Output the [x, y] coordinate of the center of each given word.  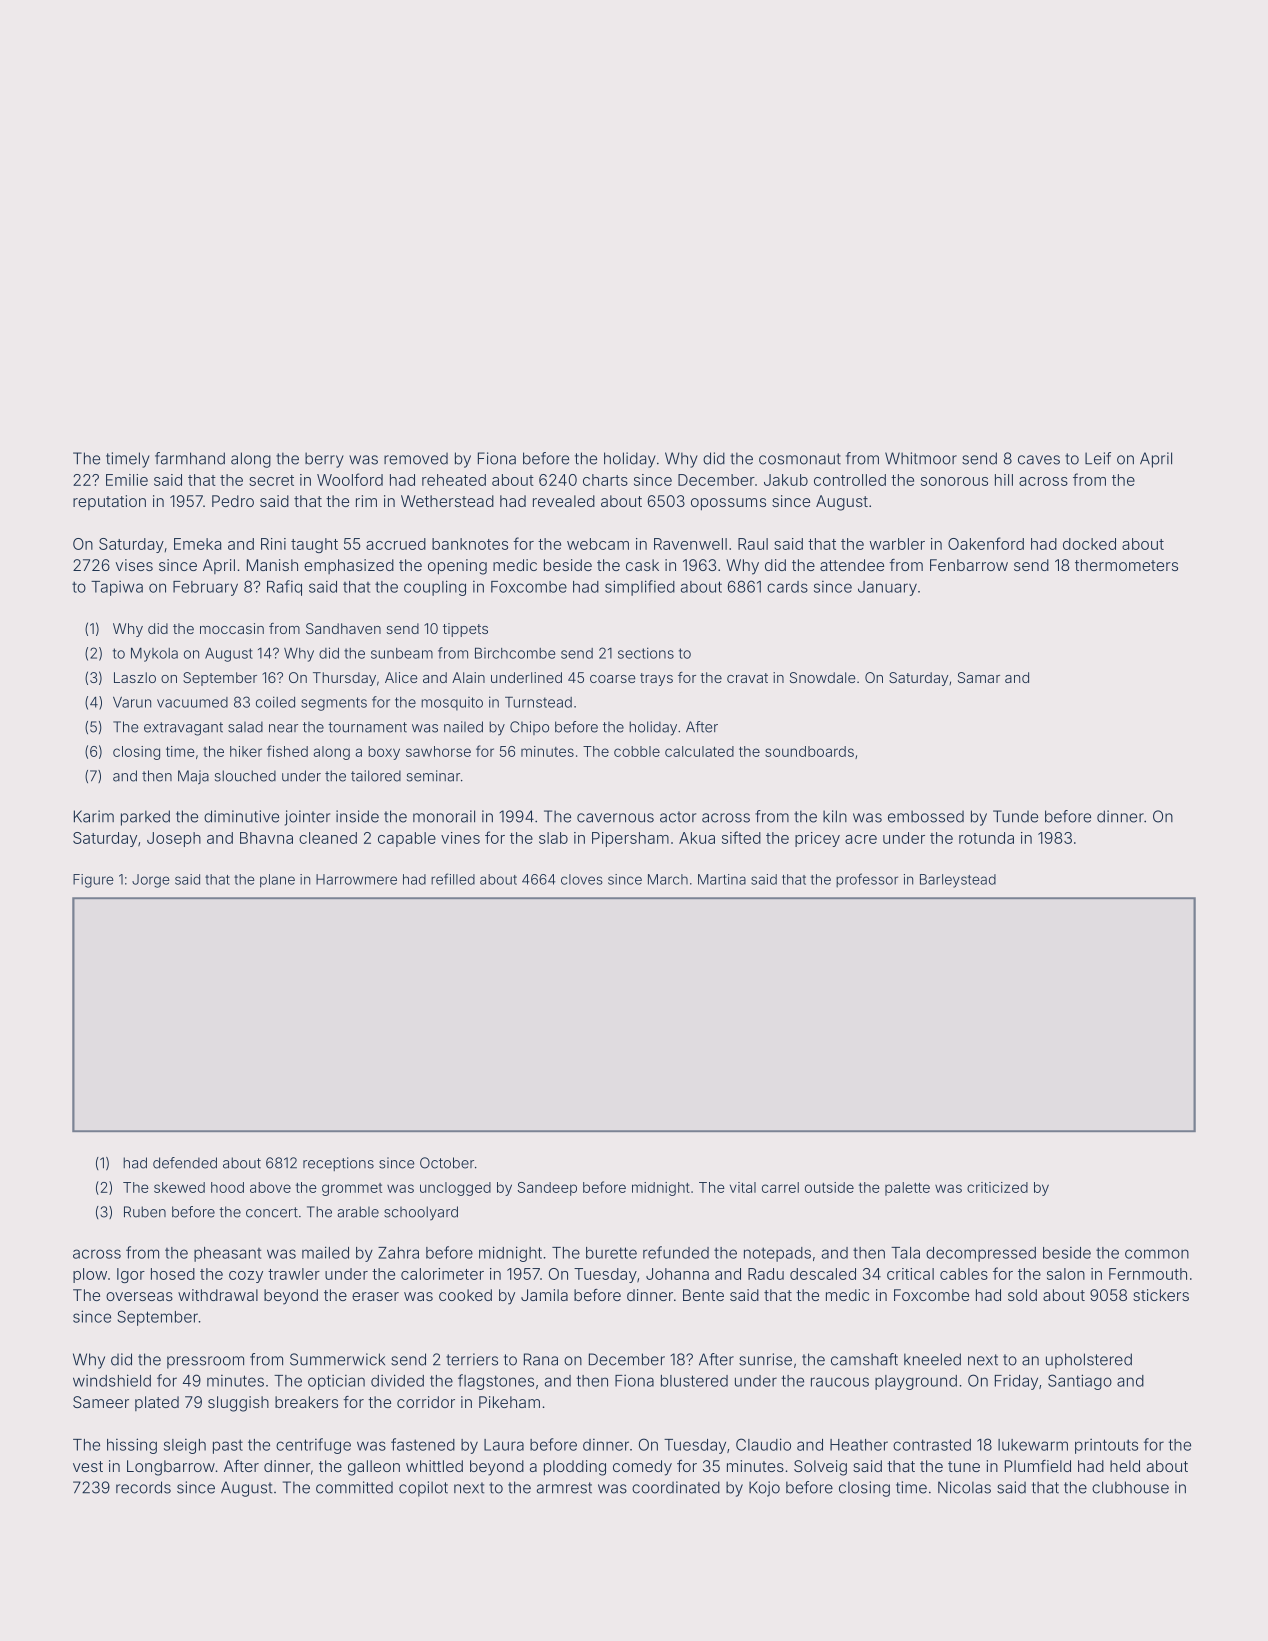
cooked [465, 1295]
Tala [905, 1253]
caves [1039, 460]
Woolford [350, 479]
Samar [979, 677]
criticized [997, 1187]
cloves [582, 879]
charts [605, 480]
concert [272, 1212]
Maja [193, 777]
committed [354, 1487]
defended [185, 1163]
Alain [468, 677]
